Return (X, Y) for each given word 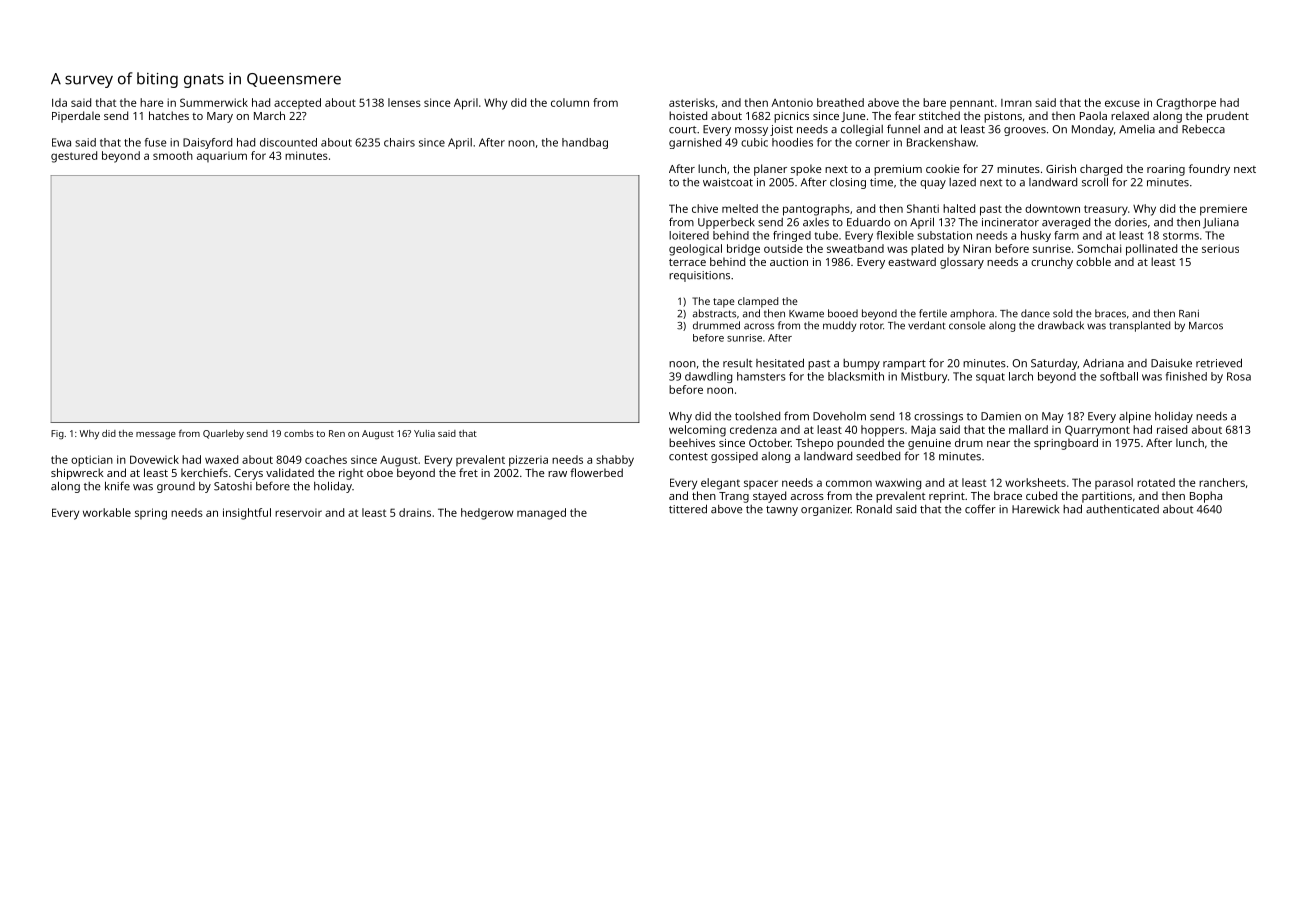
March (269, 115)
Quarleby (223, 434)
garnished (695, 143)
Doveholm (839, 416)
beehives (692, 442)
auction (789, 262)
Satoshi (233, 486)
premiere (1223, 210)
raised (1172, 429)
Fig (57, 435)
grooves (1025, 131)
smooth (173, 155)
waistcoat (728, 182)
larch (1021, 376)
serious (1220, 248)
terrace (687, 262)
